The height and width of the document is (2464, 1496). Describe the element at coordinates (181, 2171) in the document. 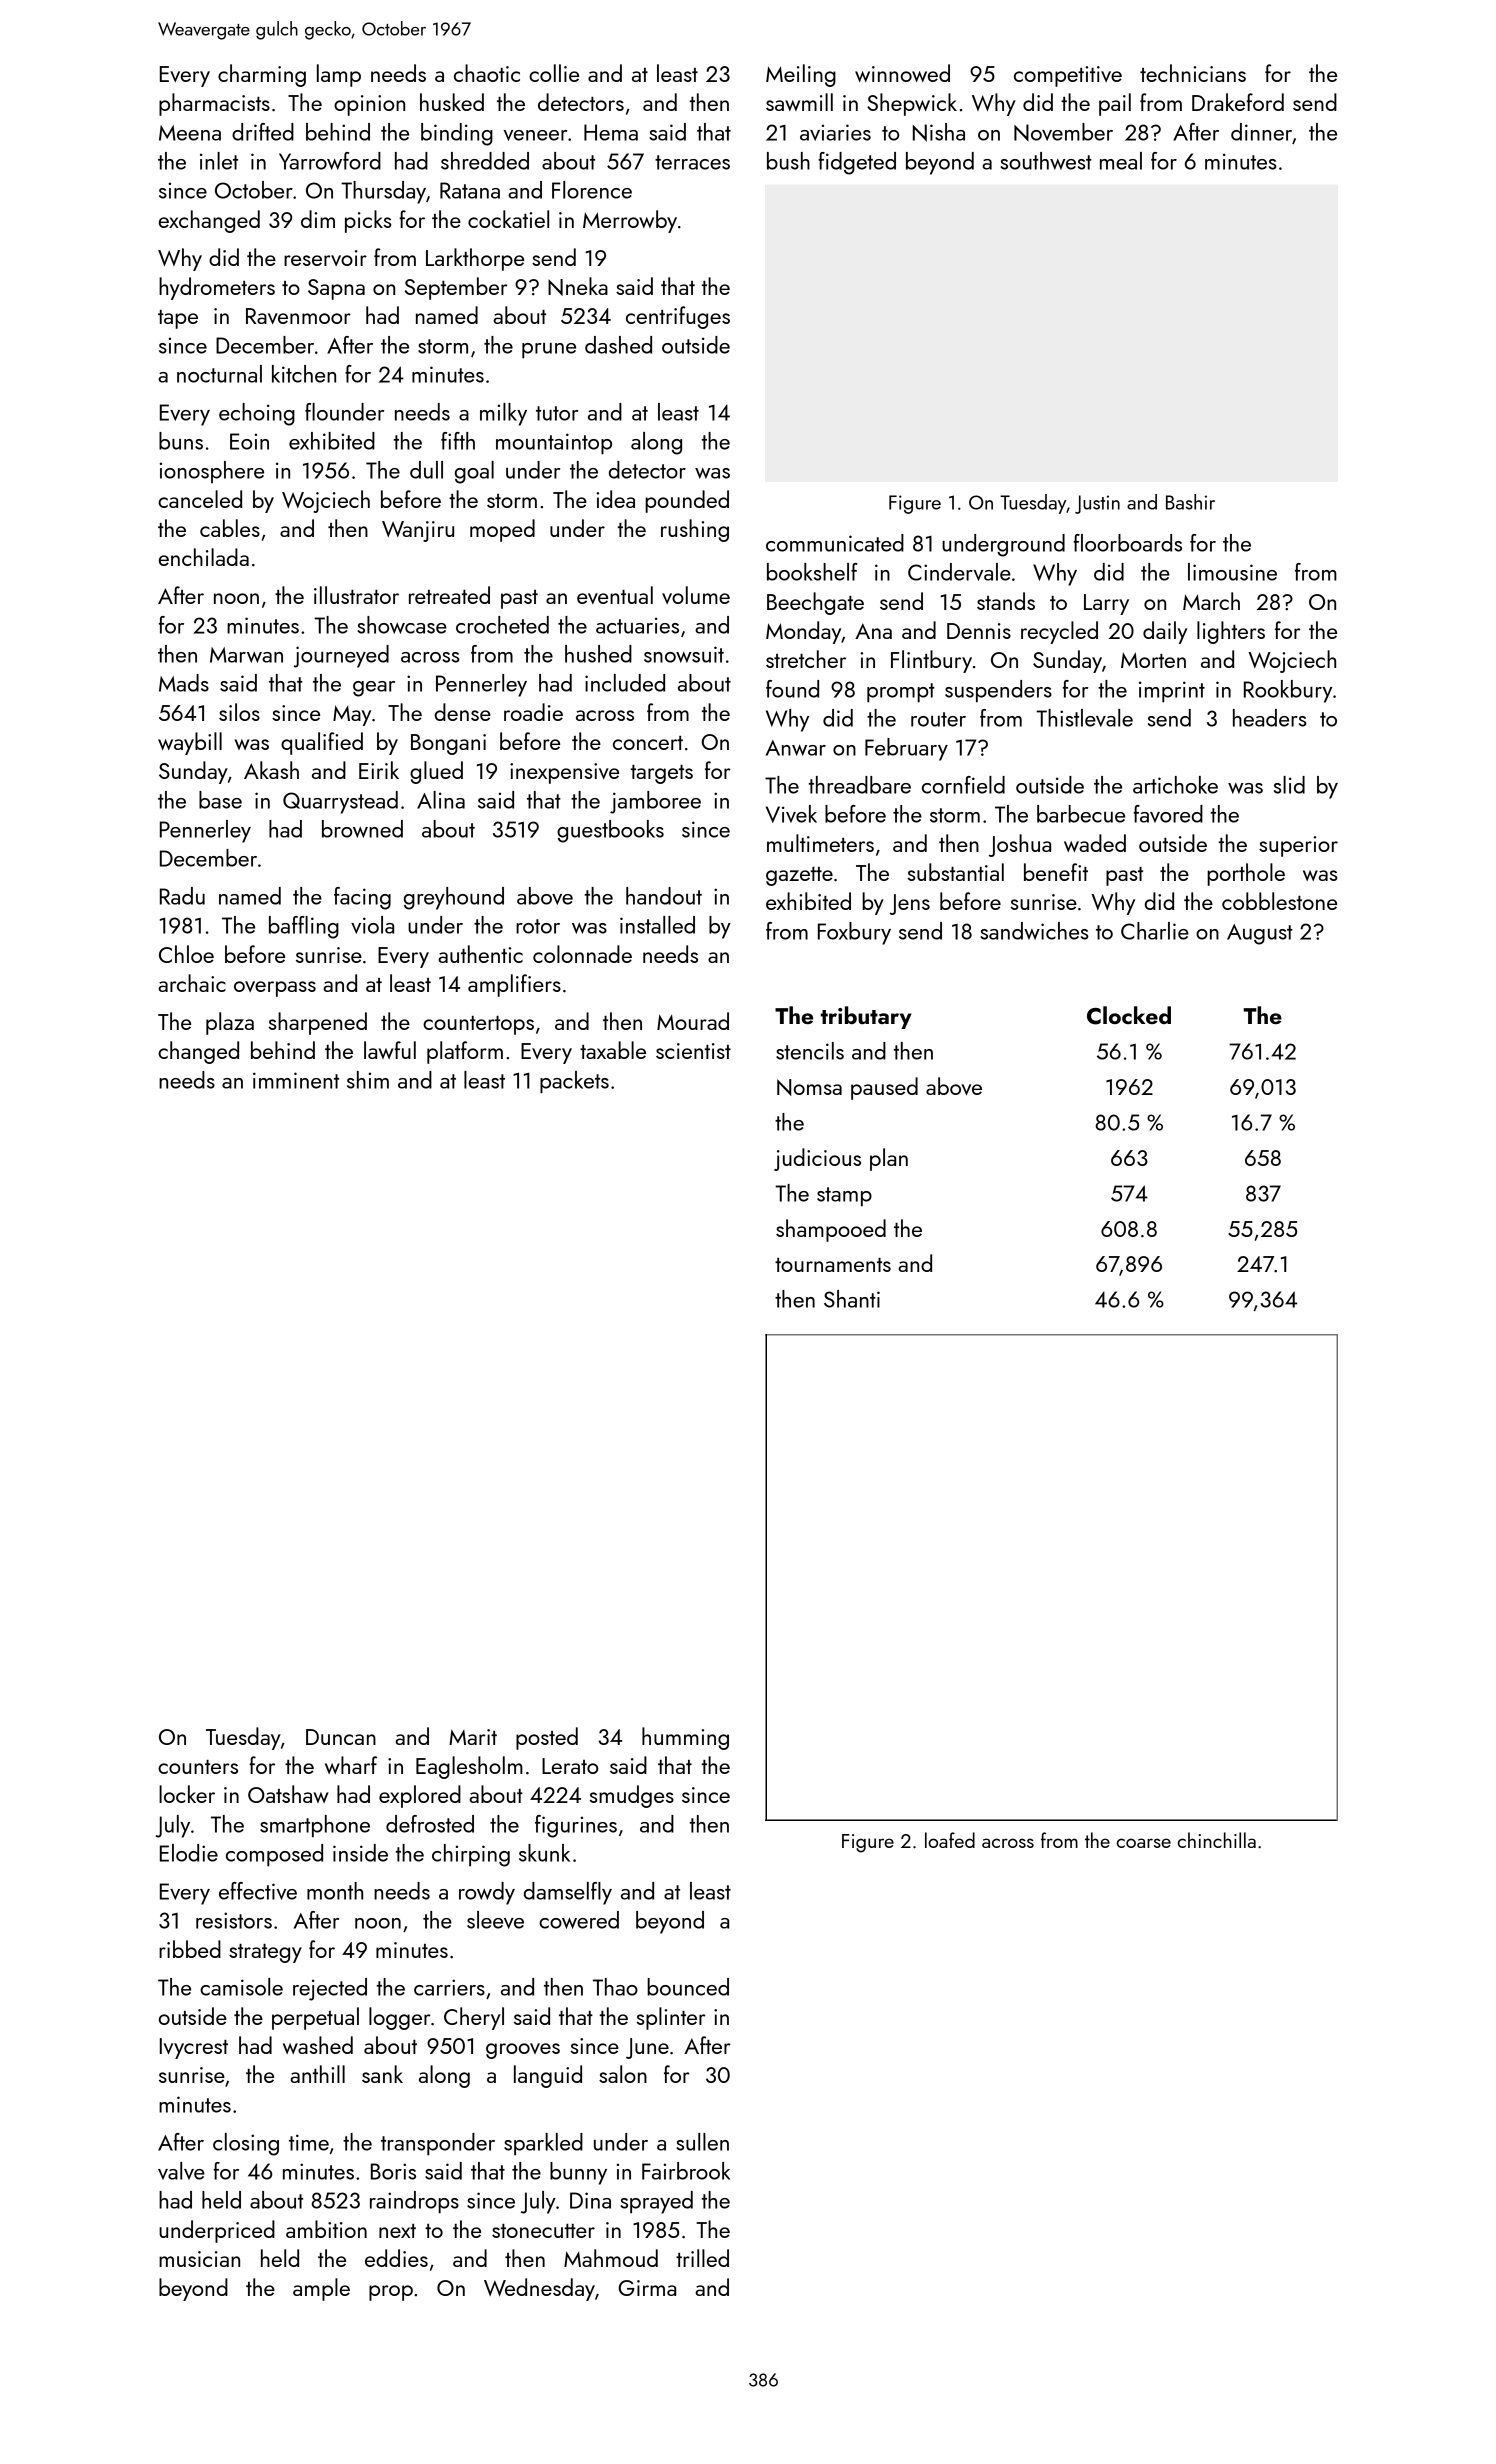

I see `valve` at that location.
